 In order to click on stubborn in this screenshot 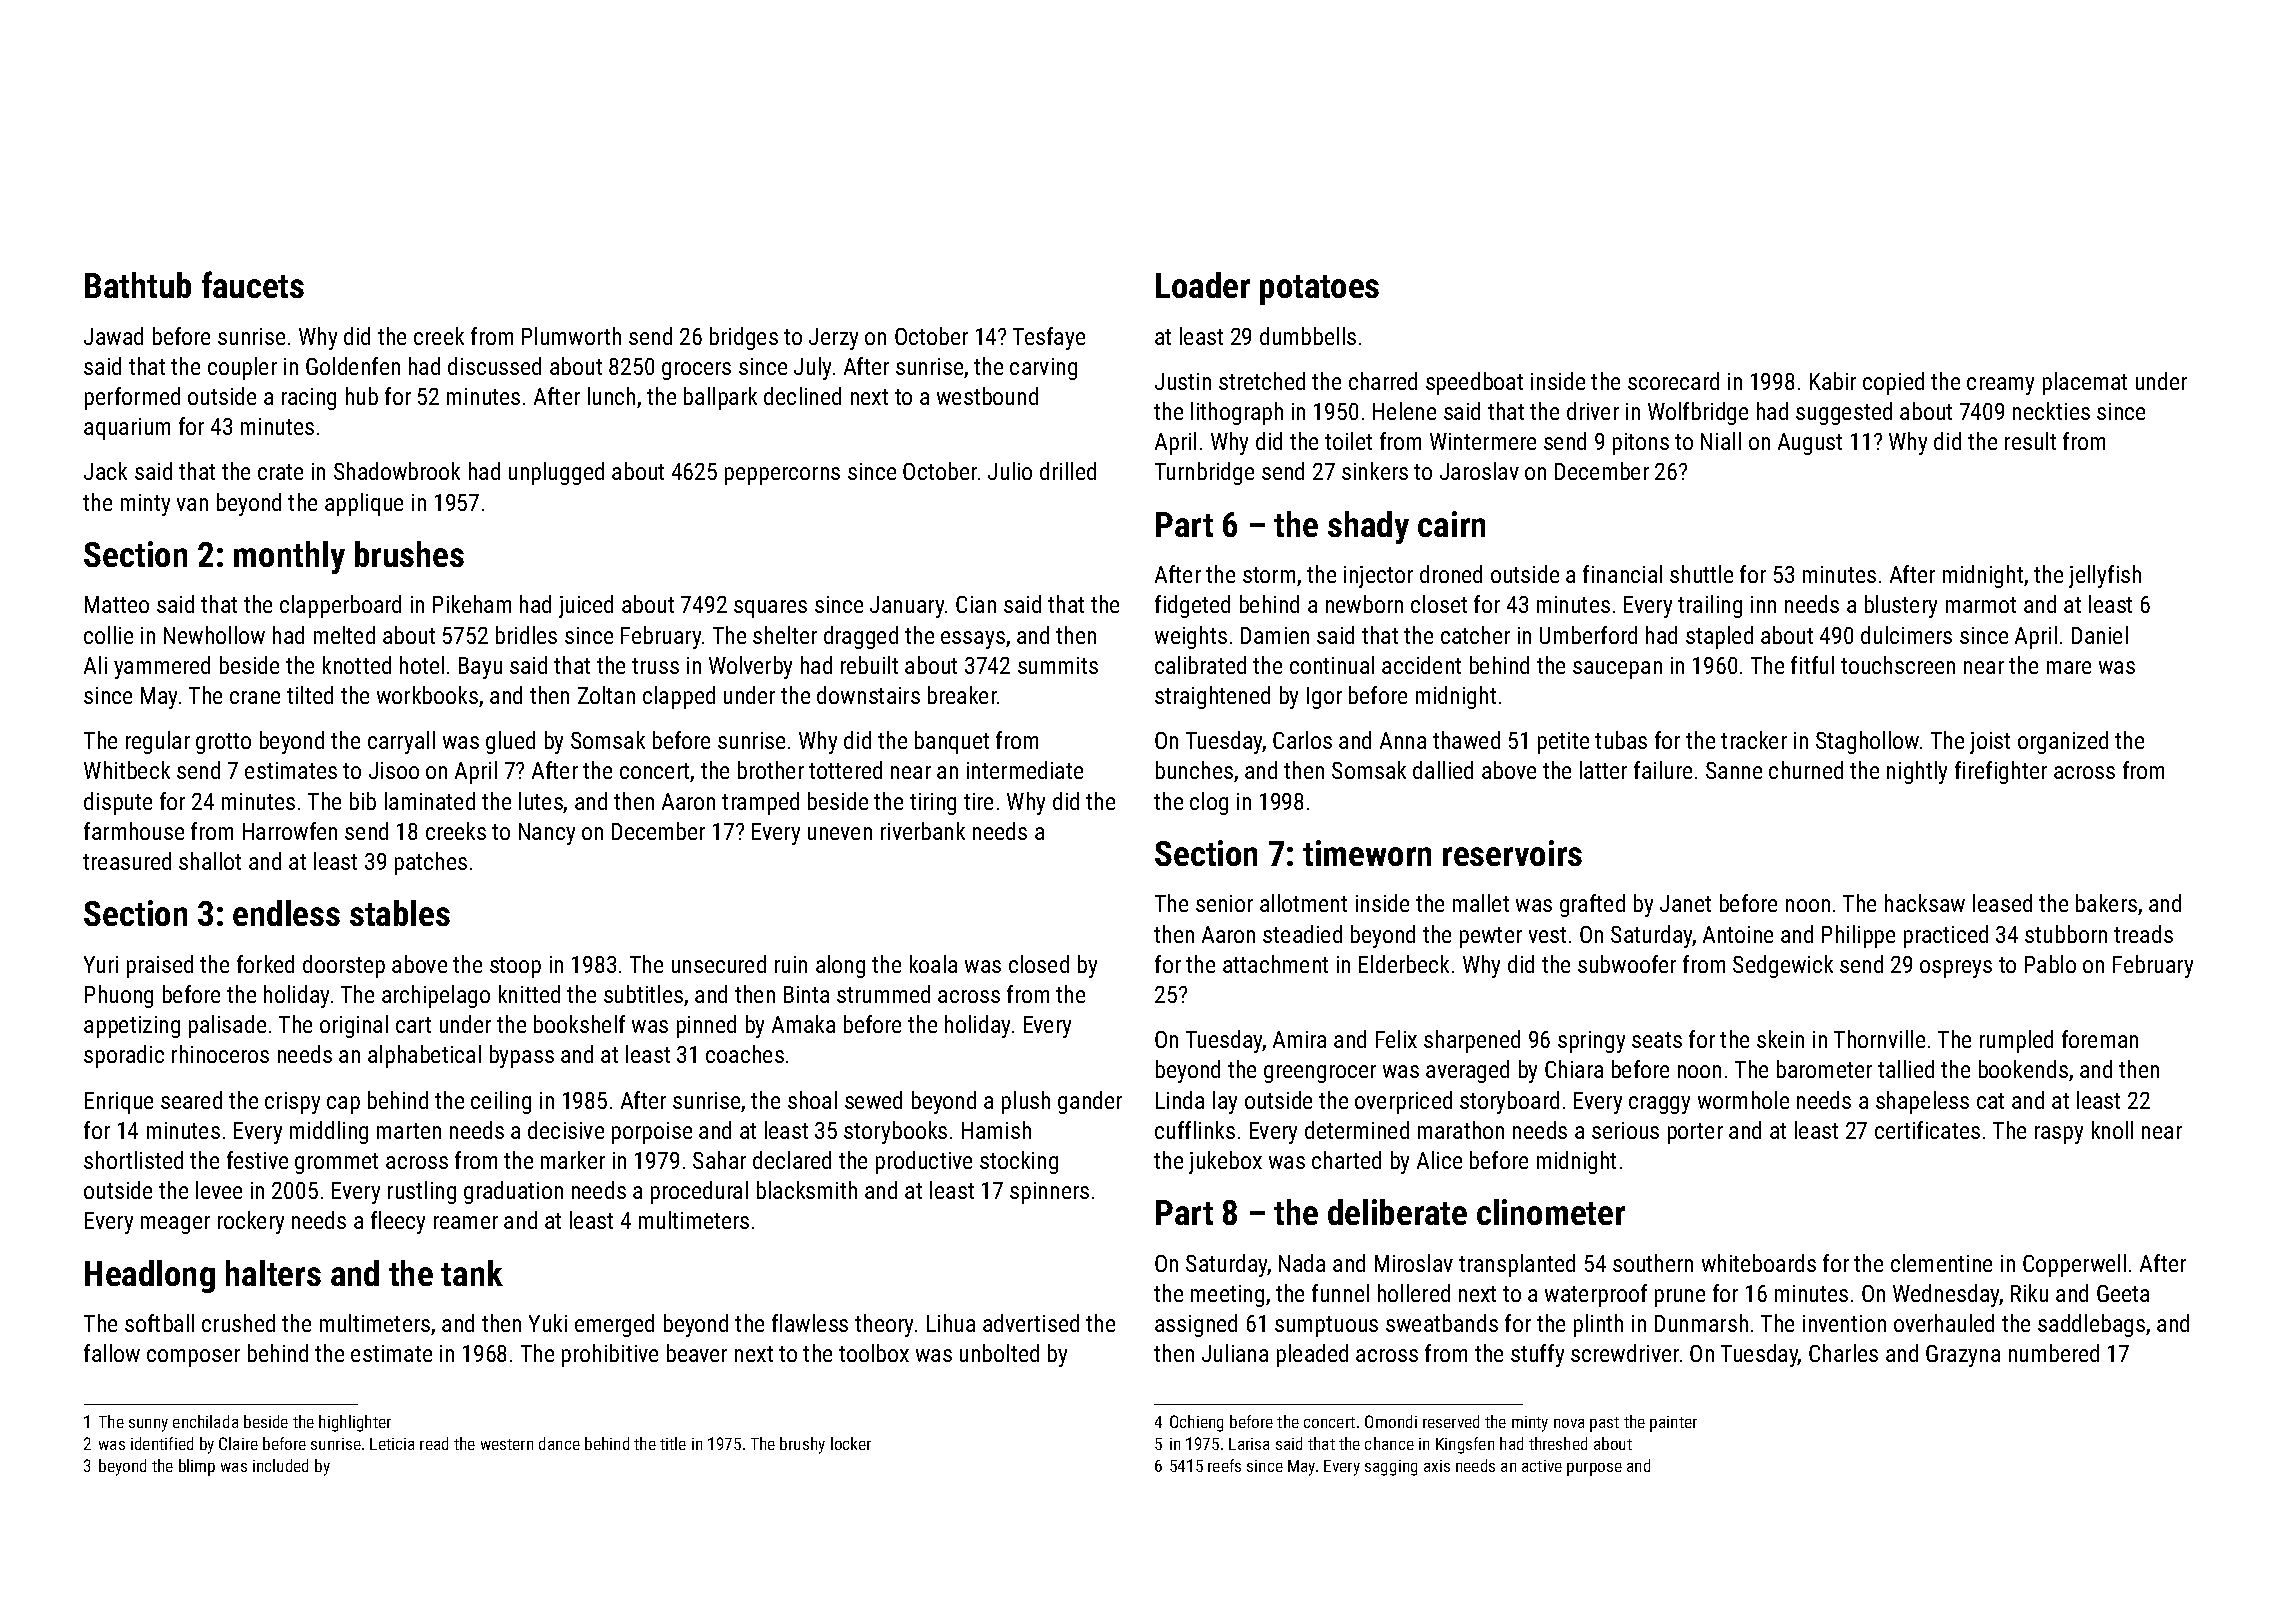, I will do `click(2066, 934)`.
